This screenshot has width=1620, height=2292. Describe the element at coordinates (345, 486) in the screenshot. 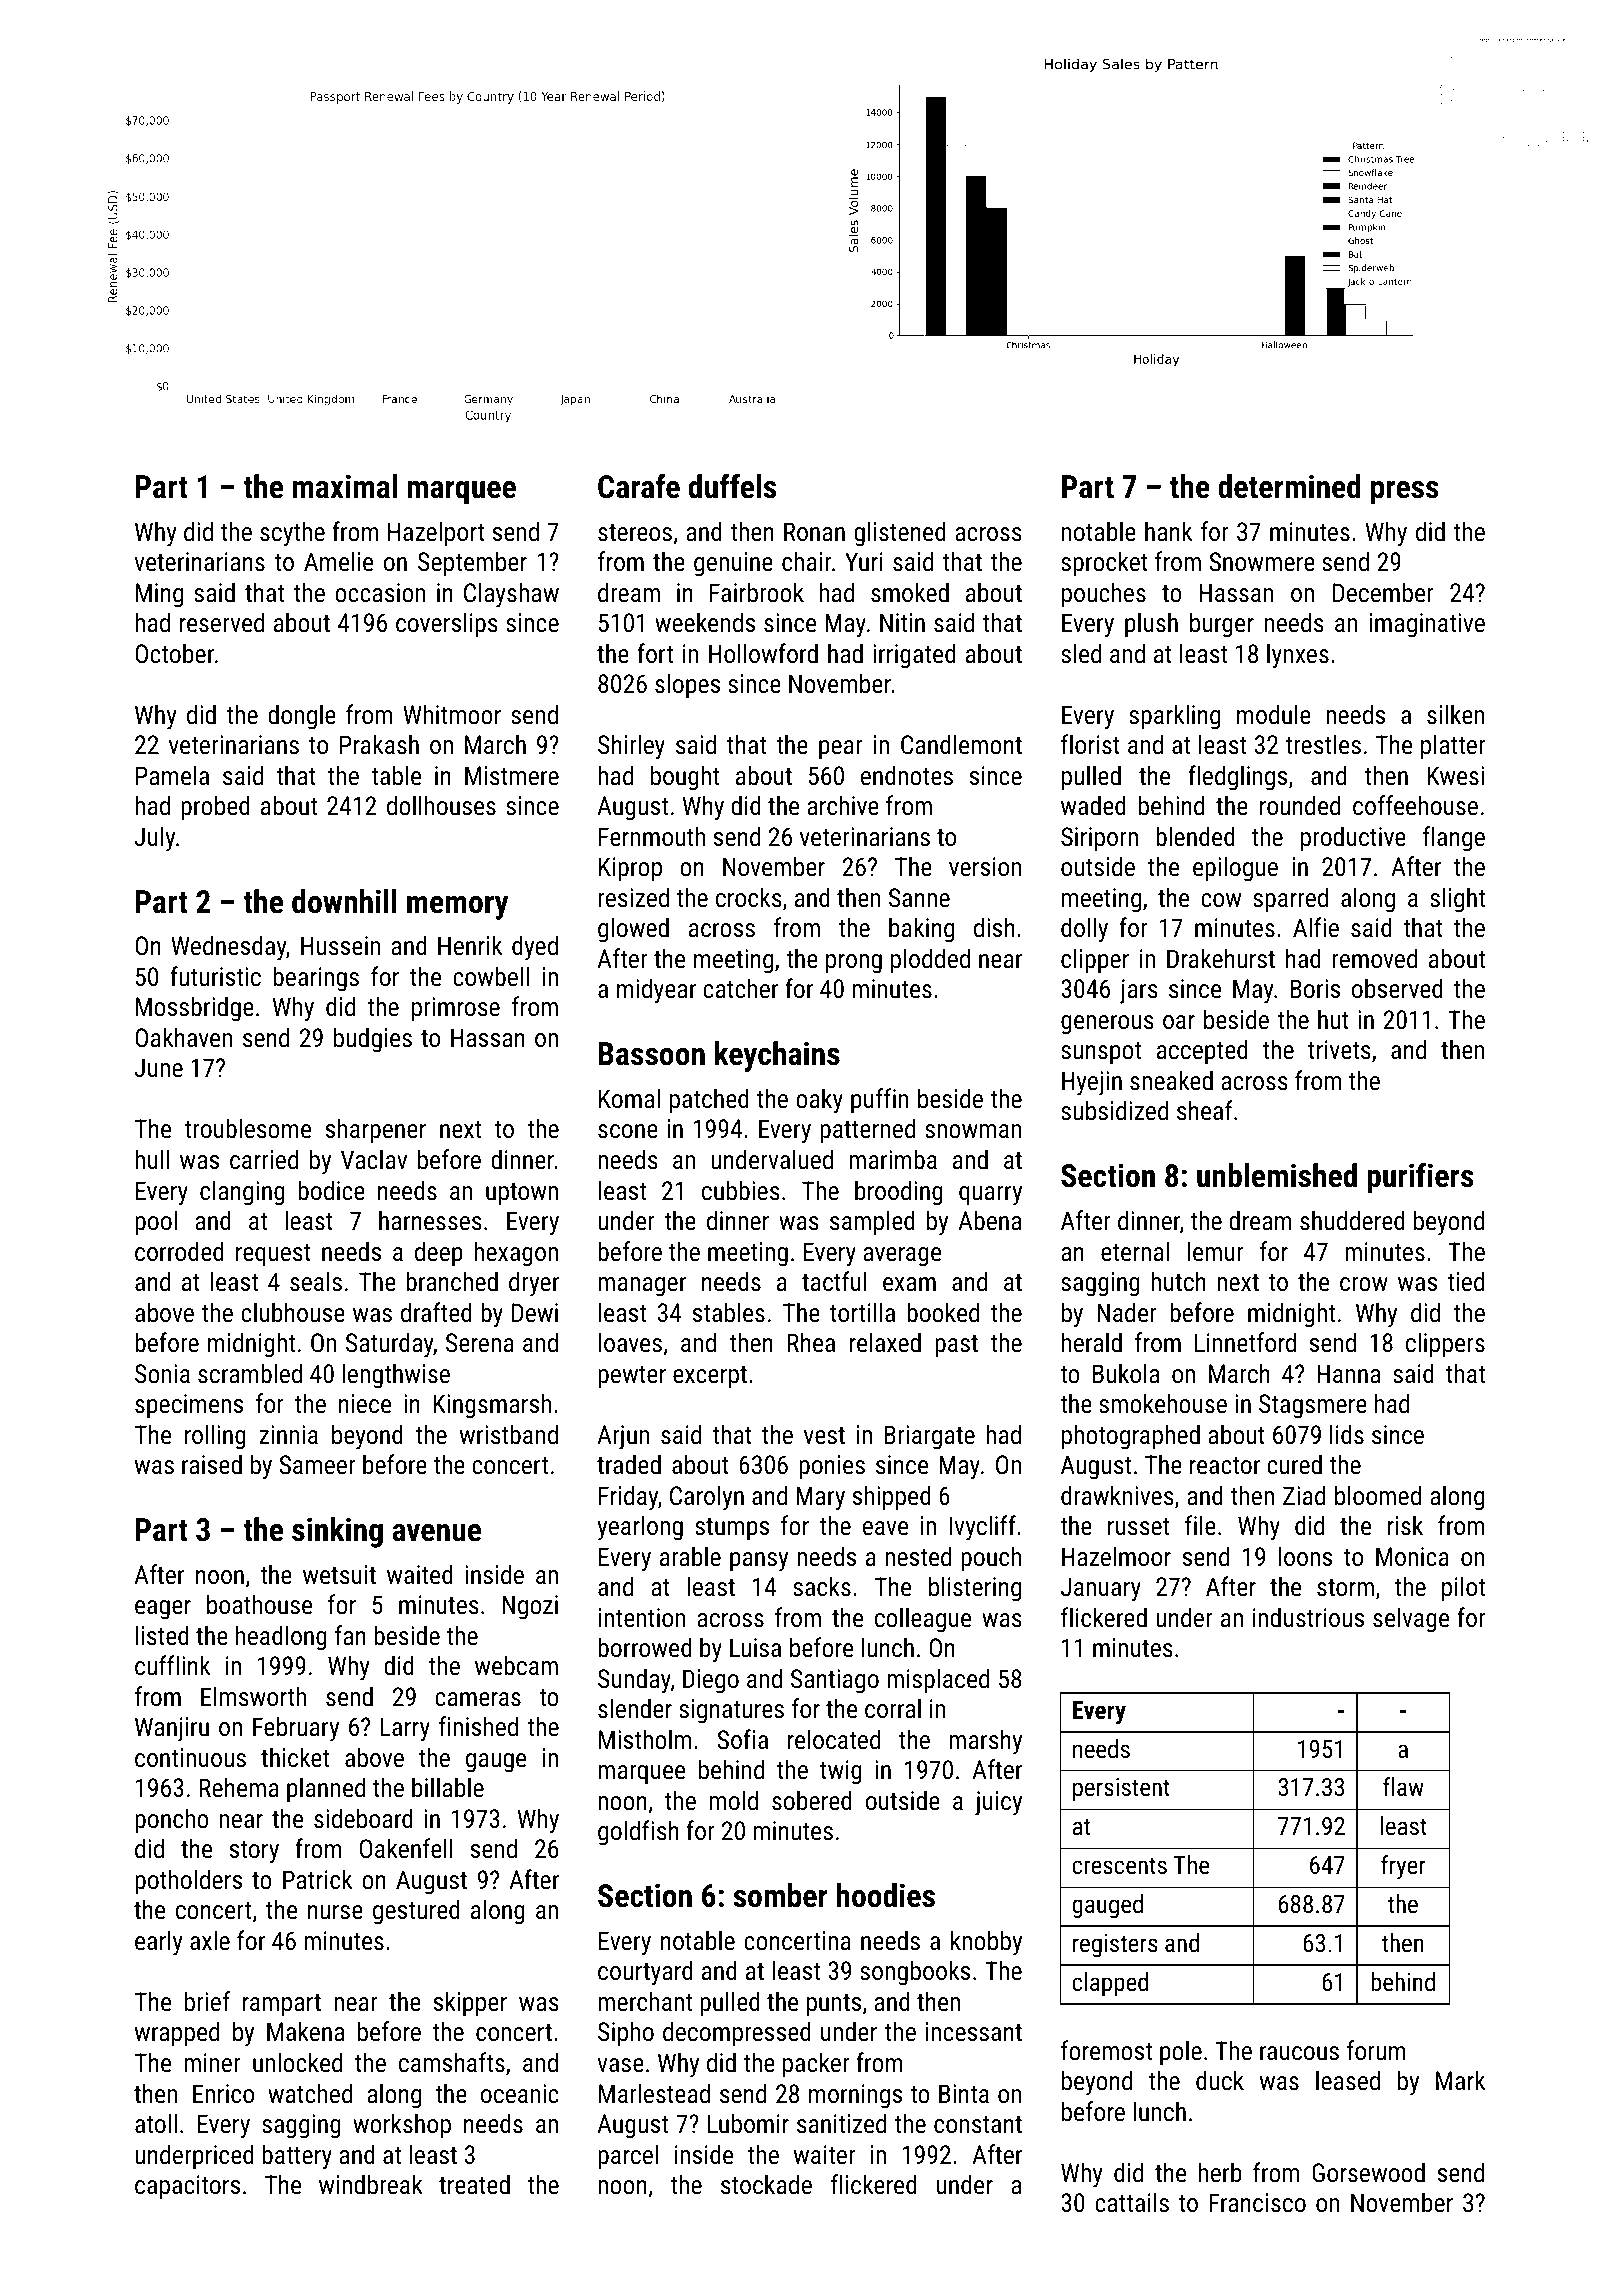

I see `maximal` at that location.
